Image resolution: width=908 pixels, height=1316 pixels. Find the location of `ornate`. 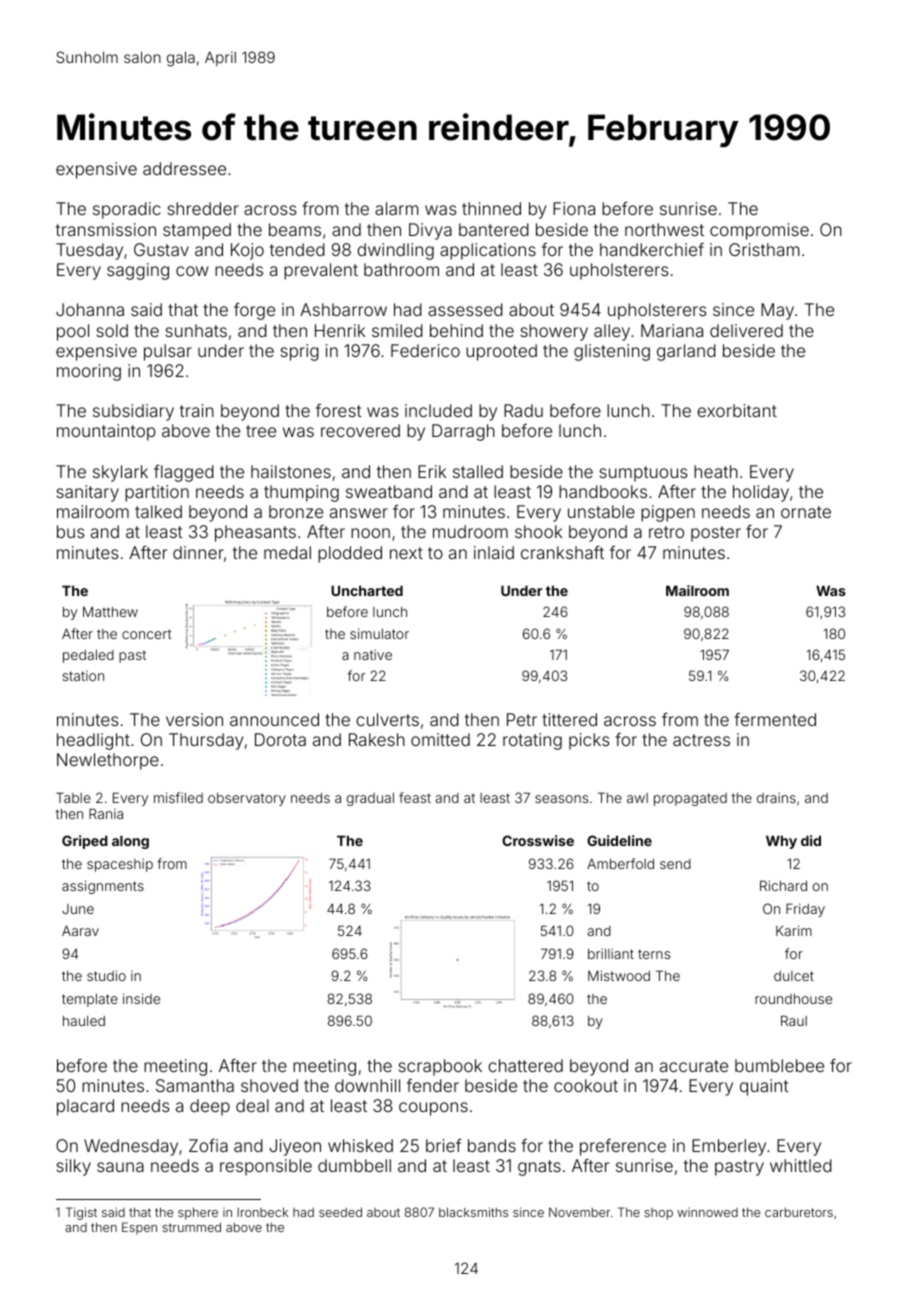

ornate is located at coordinates (806, 512).
